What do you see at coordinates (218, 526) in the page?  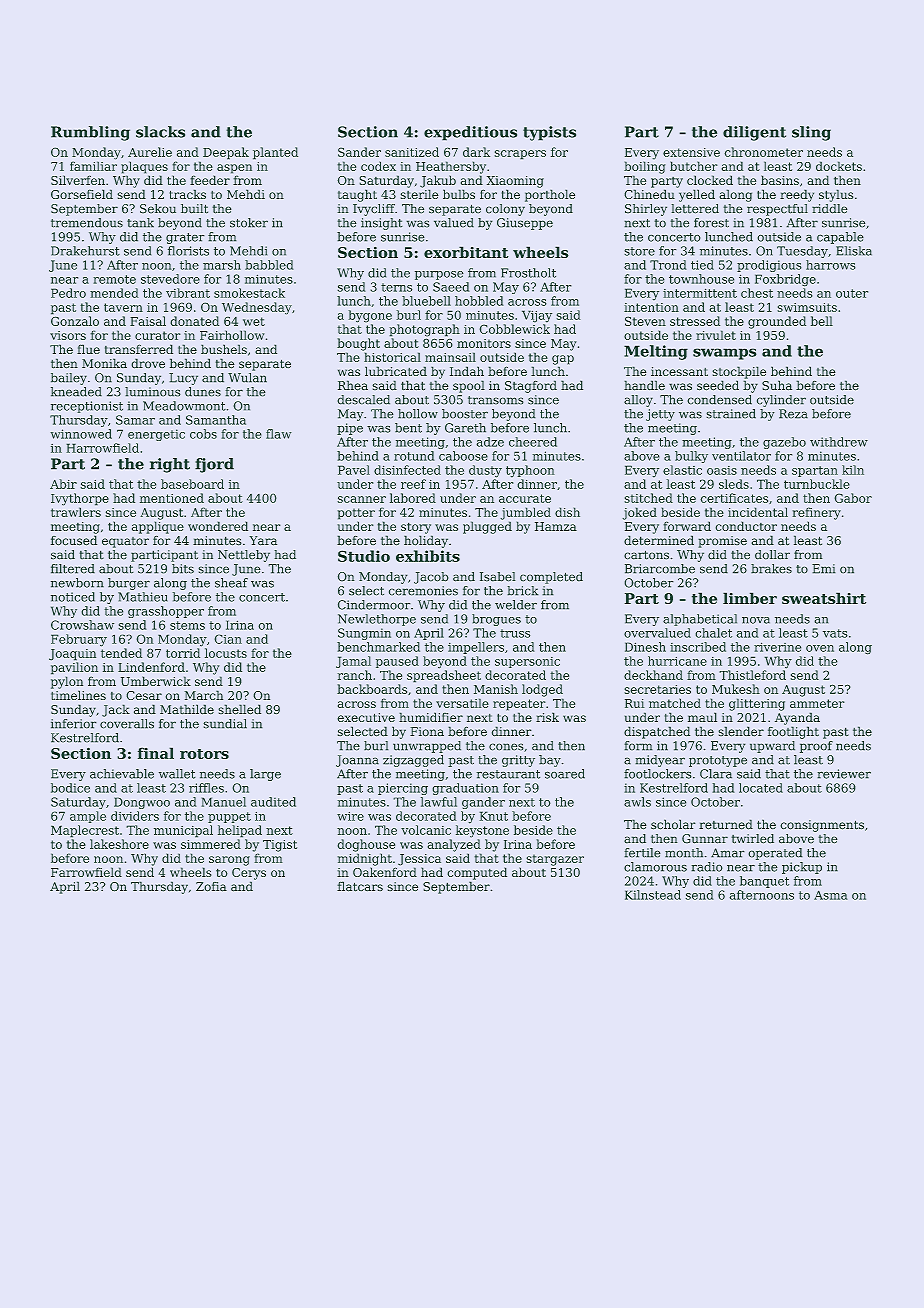 I see `wondered` at bounding box center [218, 526].
